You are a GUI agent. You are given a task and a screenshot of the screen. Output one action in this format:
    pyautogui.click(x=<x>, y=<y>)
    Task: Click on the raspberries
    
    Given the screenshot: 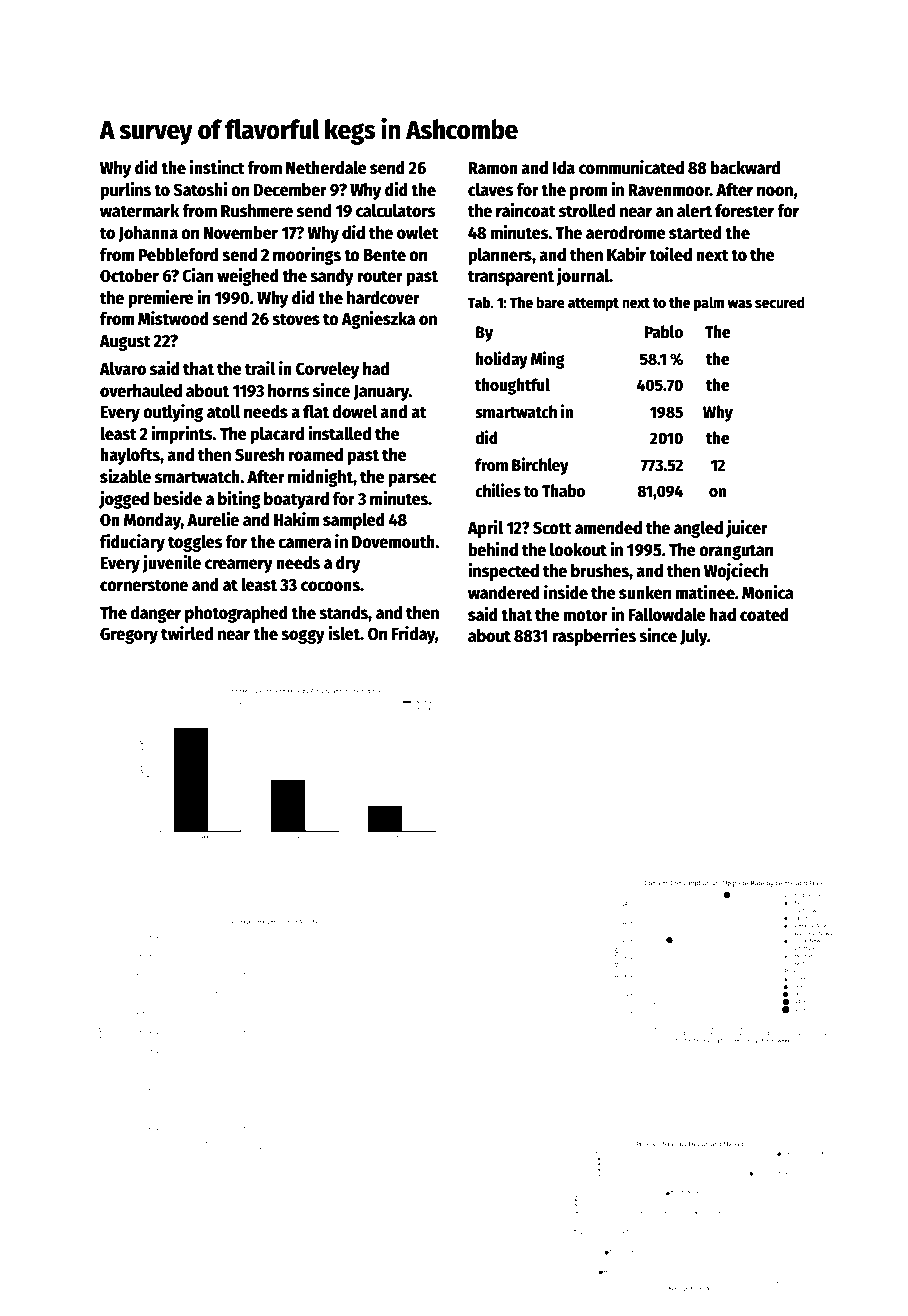 What is the action you would take?
    pyautogui.click(x=594, y=637)
